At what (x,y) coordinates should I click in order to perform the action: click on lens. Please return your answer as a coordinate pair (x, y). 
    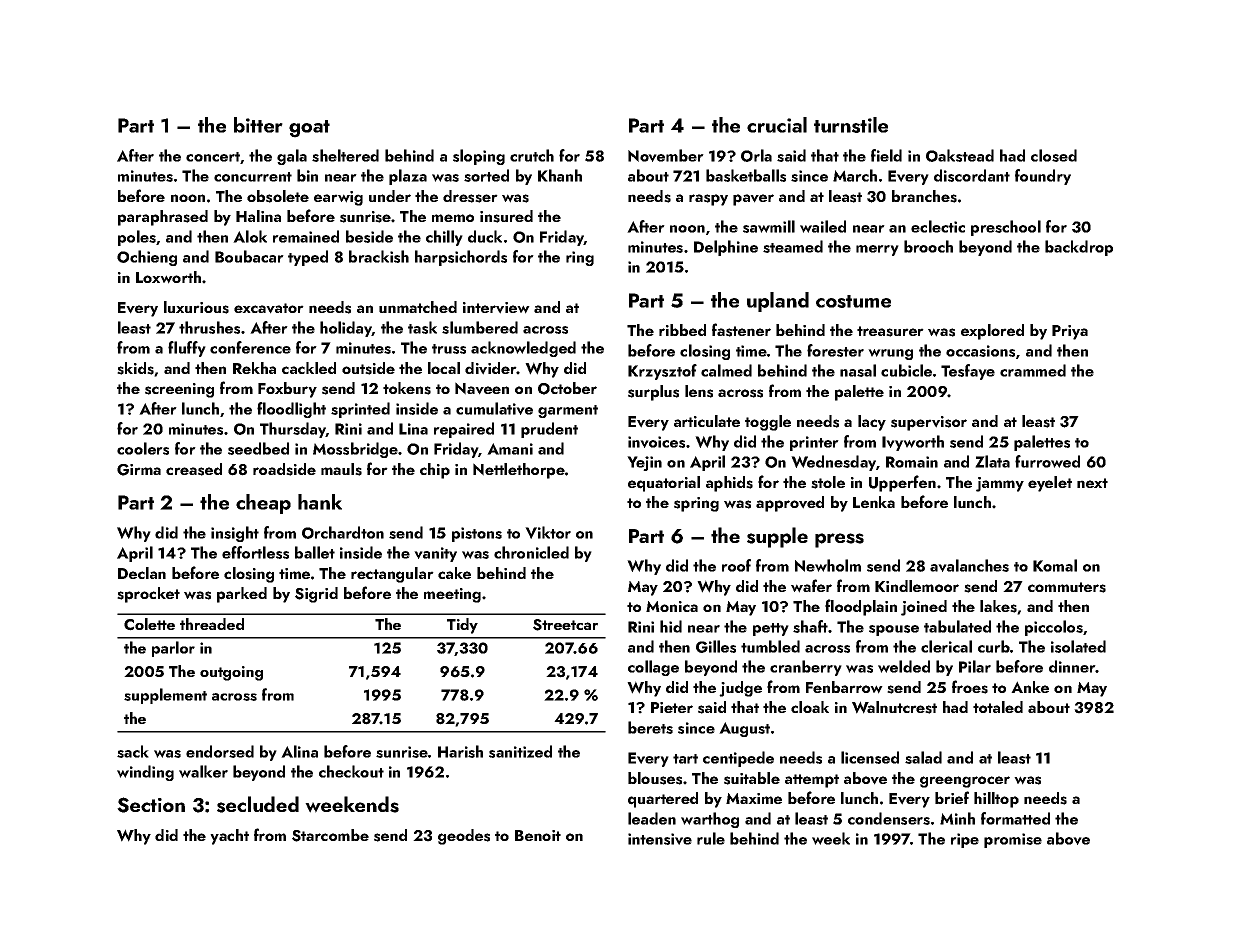
    Looking at the image, I should click on (699, 391).
